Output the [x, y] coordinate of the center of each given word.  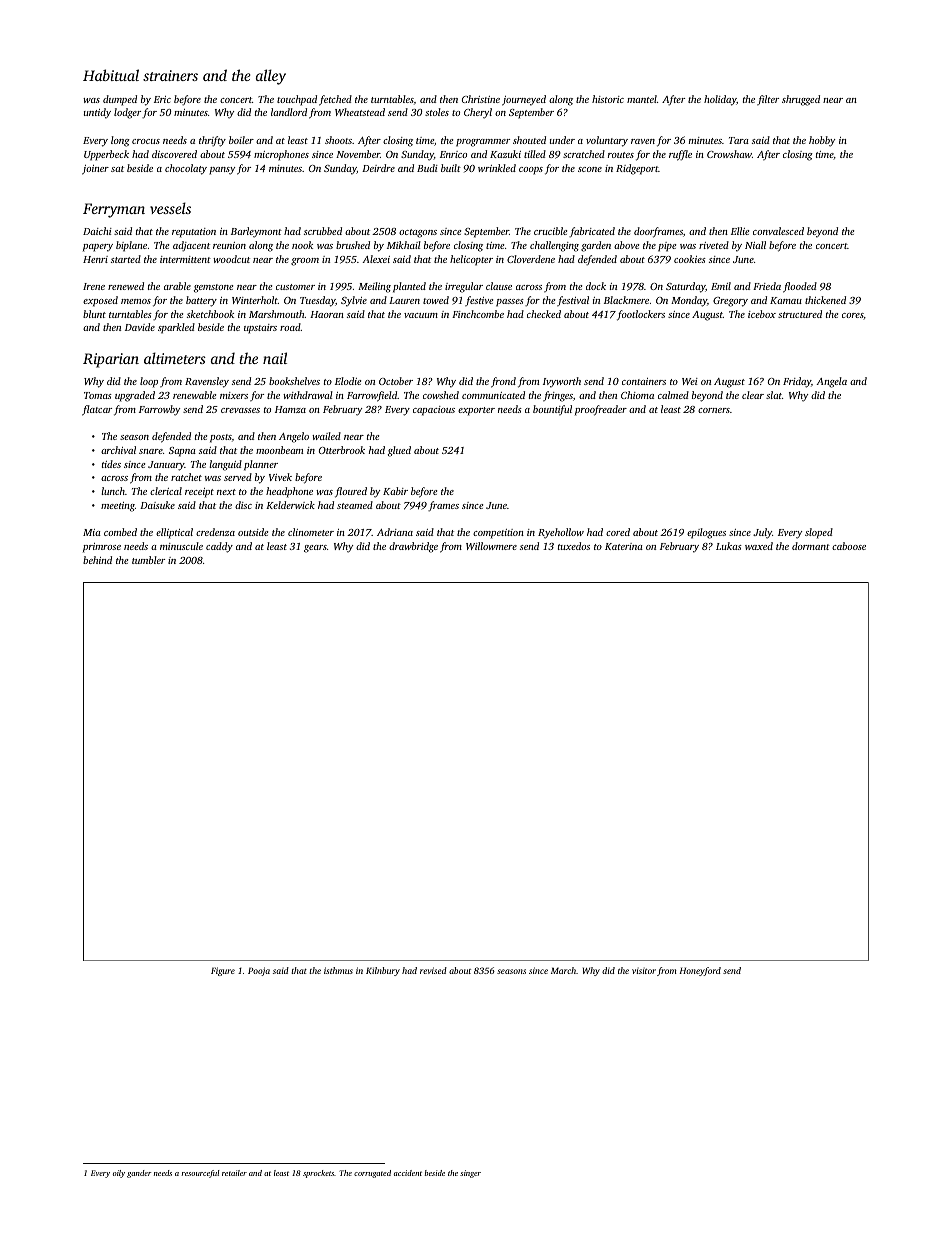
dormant [811, 546]
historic [608, 99]
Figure [223, 971]
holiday [720, 100]
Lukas [729, 546]
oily [119, 1174]
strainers [170, 75]
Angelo [294, 437]
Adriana [395, 532]
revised [433, 970]
